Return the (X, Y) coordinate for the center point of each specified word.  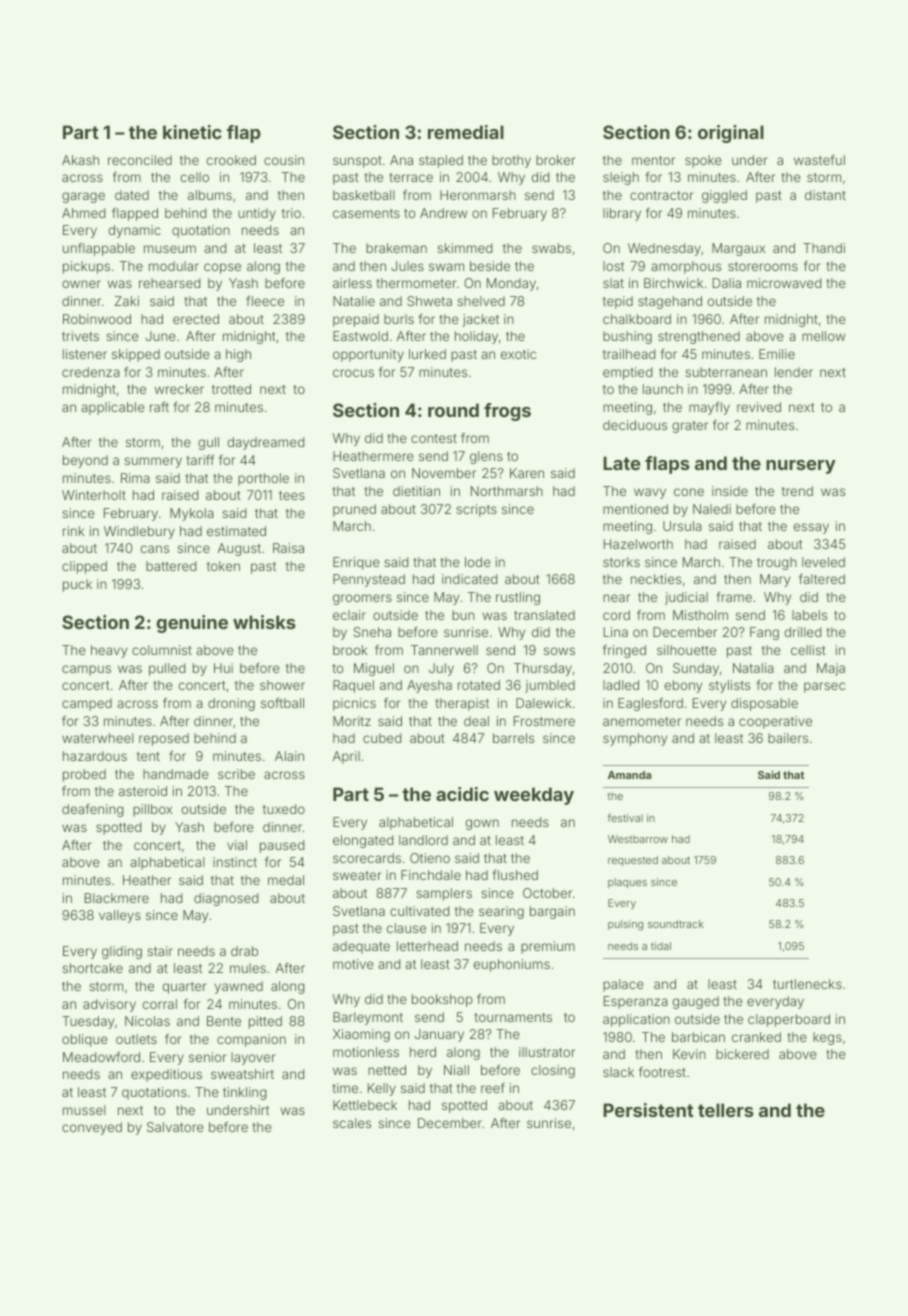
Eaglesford (650, 704)
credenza (91, 372)
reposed (164, 739)
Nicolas (147, 1021)
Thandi (824, 248)
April (346, 757)
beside (490, 266)
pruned (354, 510)
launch (663, 389)
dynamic (135, 231)
